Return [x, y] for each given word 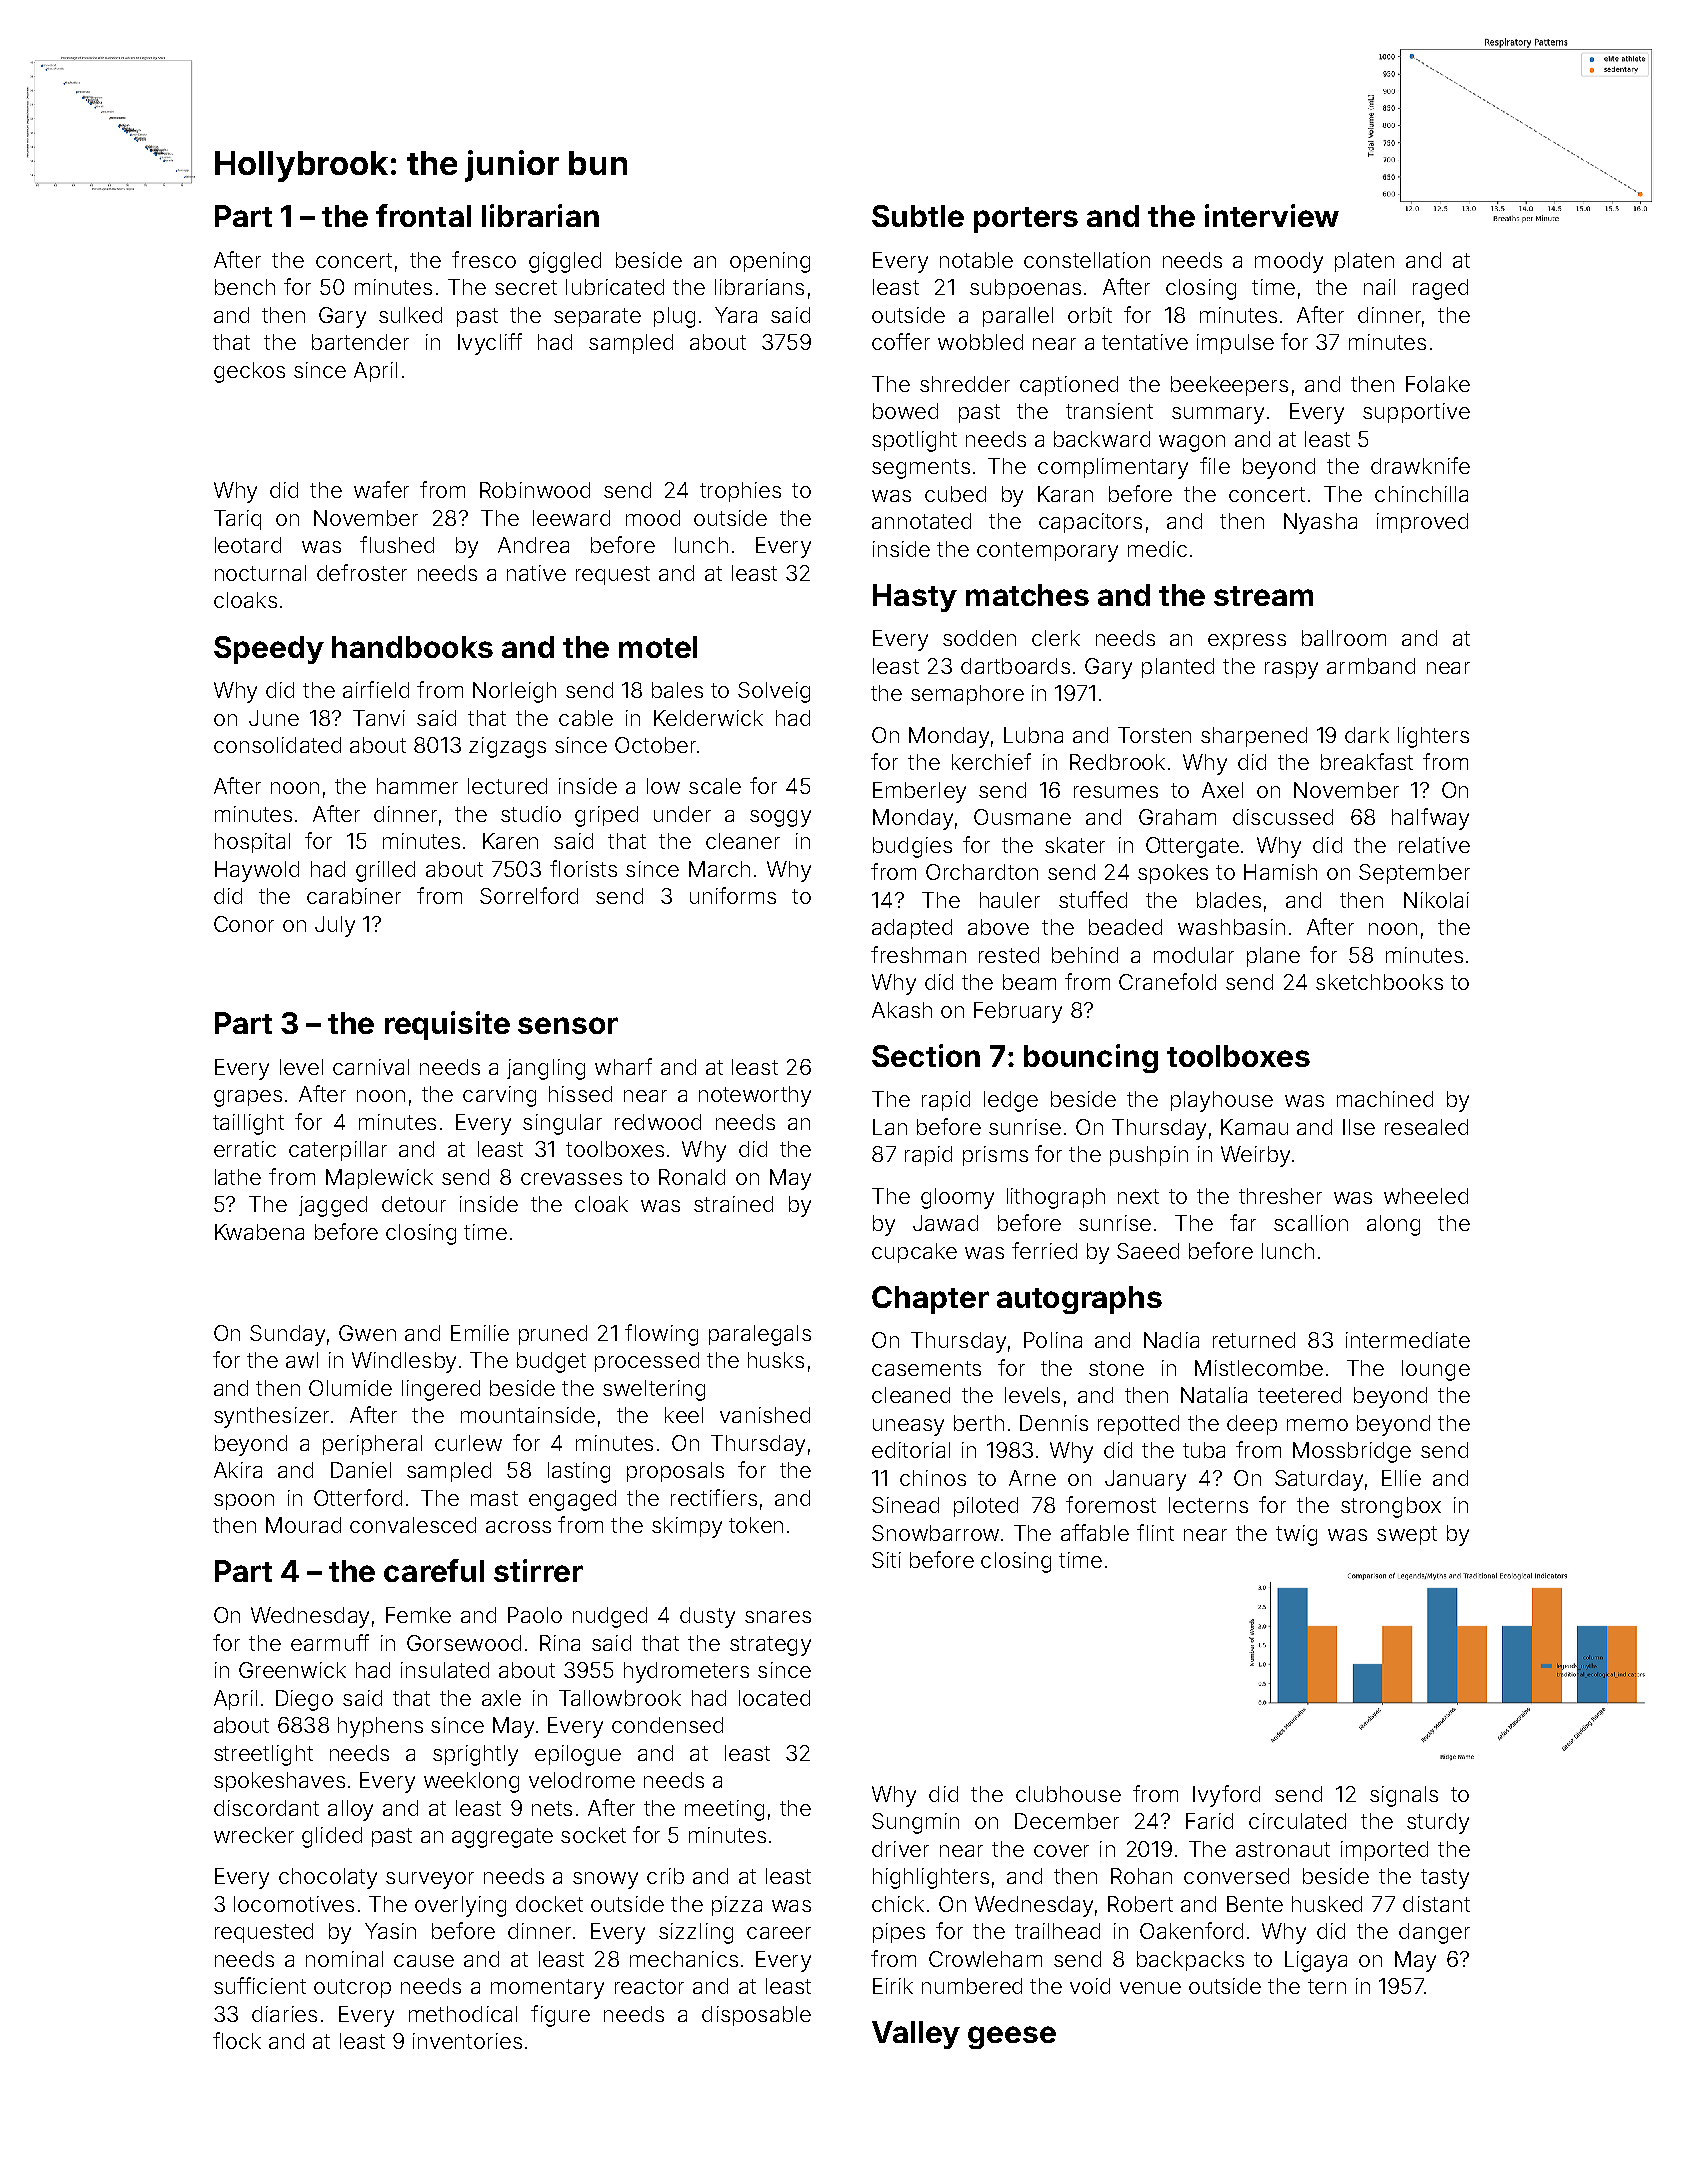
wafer [381, 489]
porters [1026, 220]
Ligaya [1316, 1961]
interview [1272, 215]
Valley [916, 2035]
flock [237, 2040]
